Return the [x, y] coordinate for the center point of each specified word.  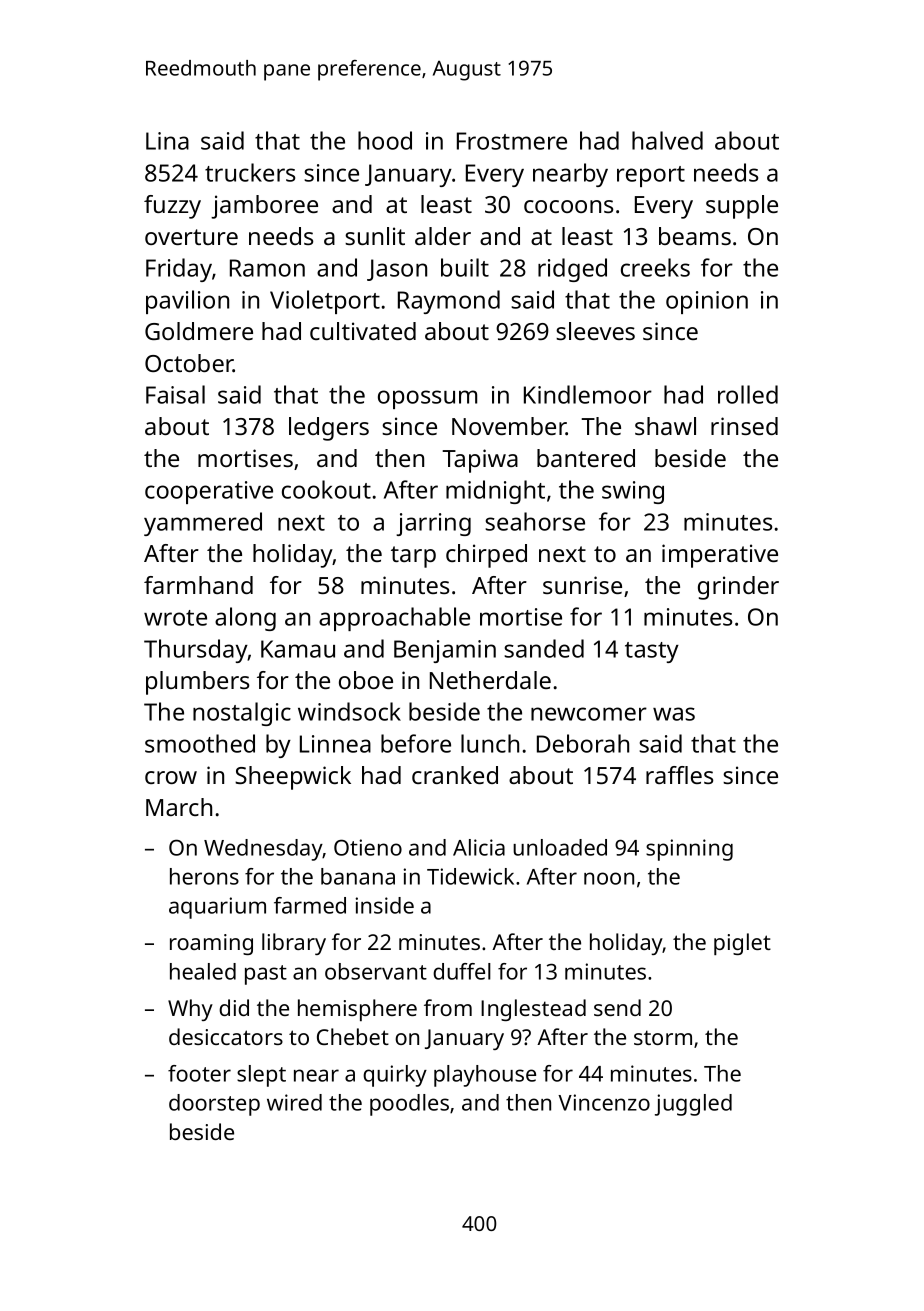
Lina [167, 141]
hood [385, 140]
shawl [665, 426]
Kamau [298, 649]
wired [294, 1102]
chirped [486, 556]
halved [667, 140]
